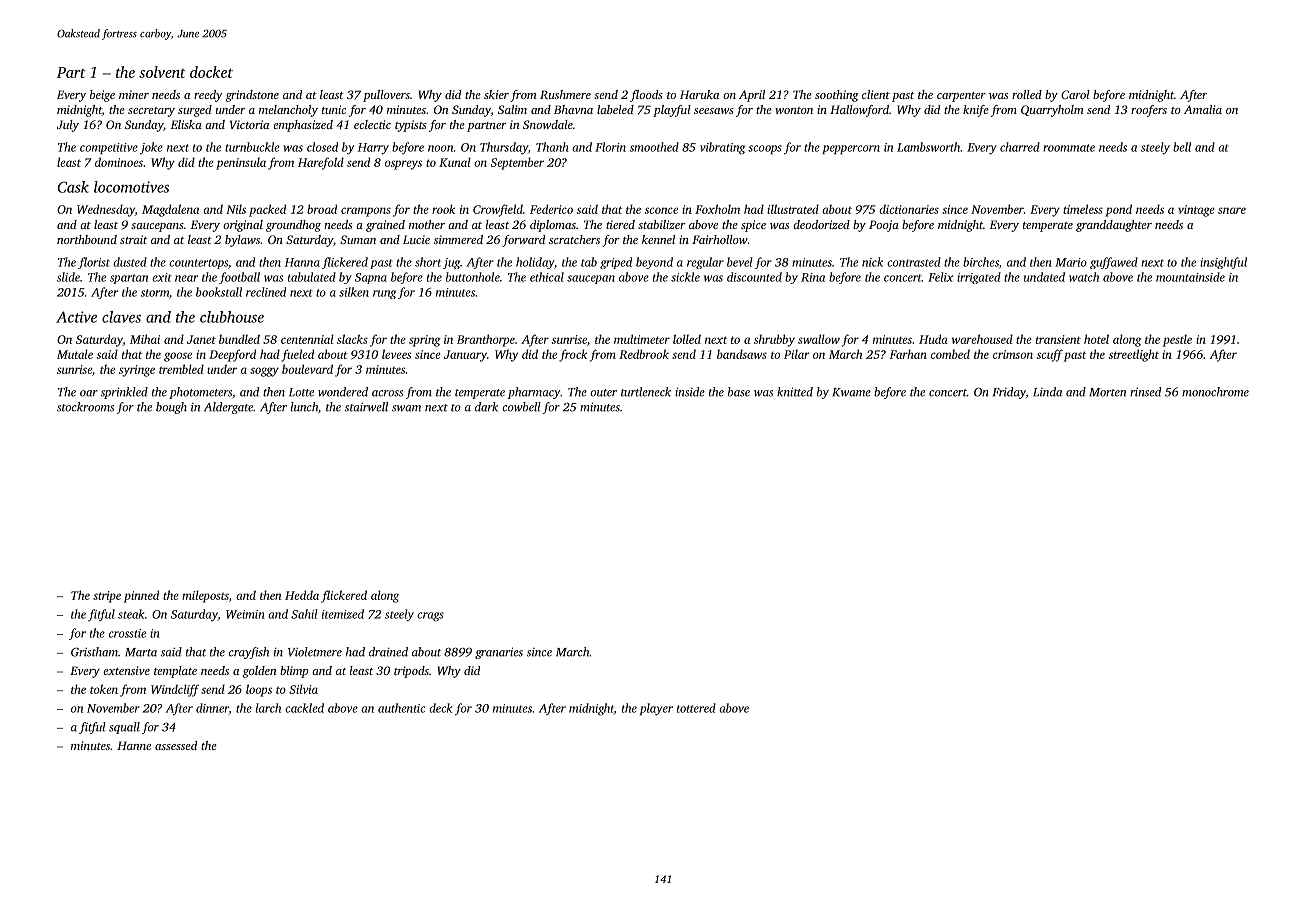 The image size is (1308, 924). Describe the element at coordinates (1075, 94) in the document. I see `Carol` at that location.
